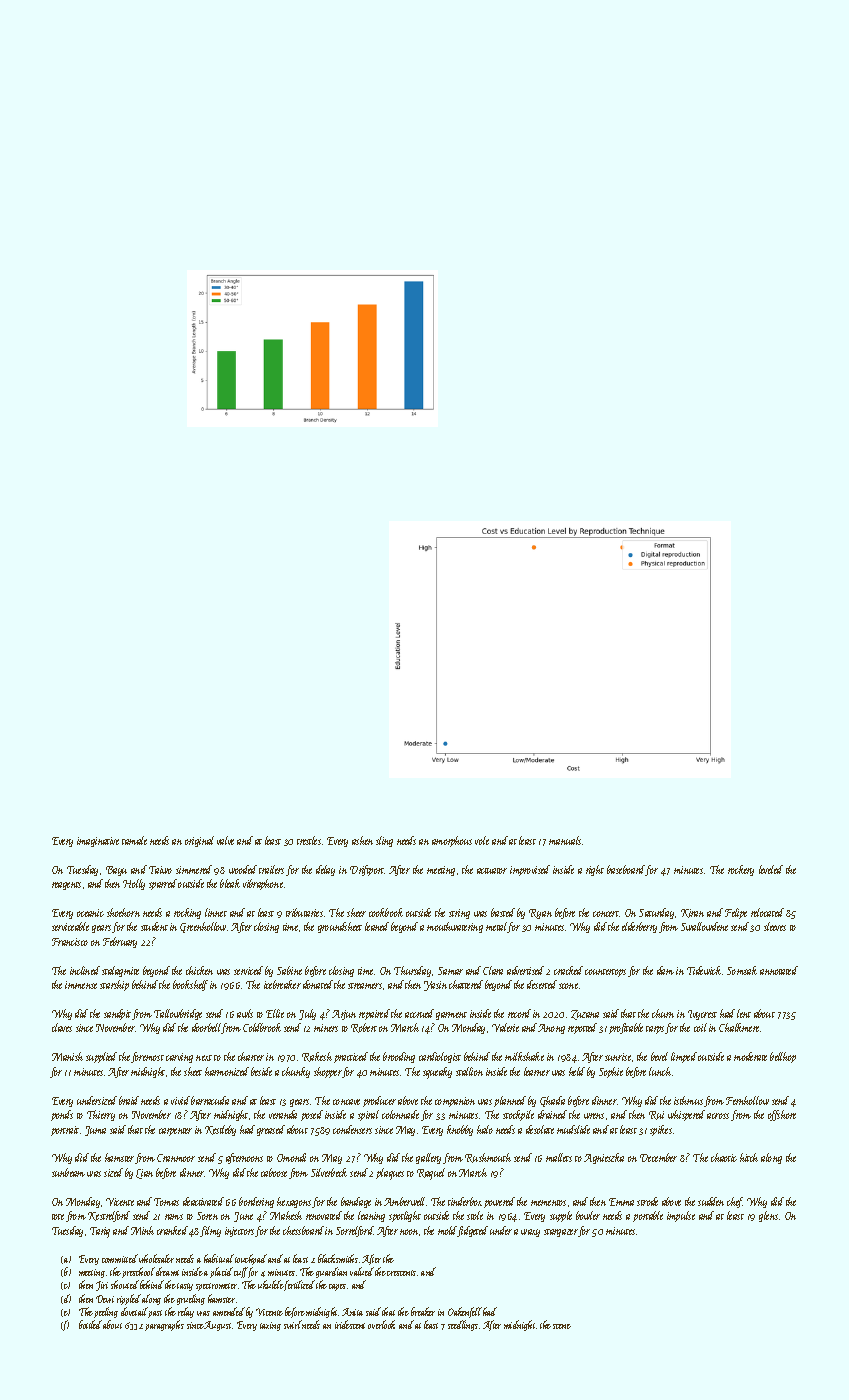 Image resolution: width=849 pixels, height=1400 pixels. Describe the element at coordinates (686, 1115) in the document. I see `whispered` at that location.
